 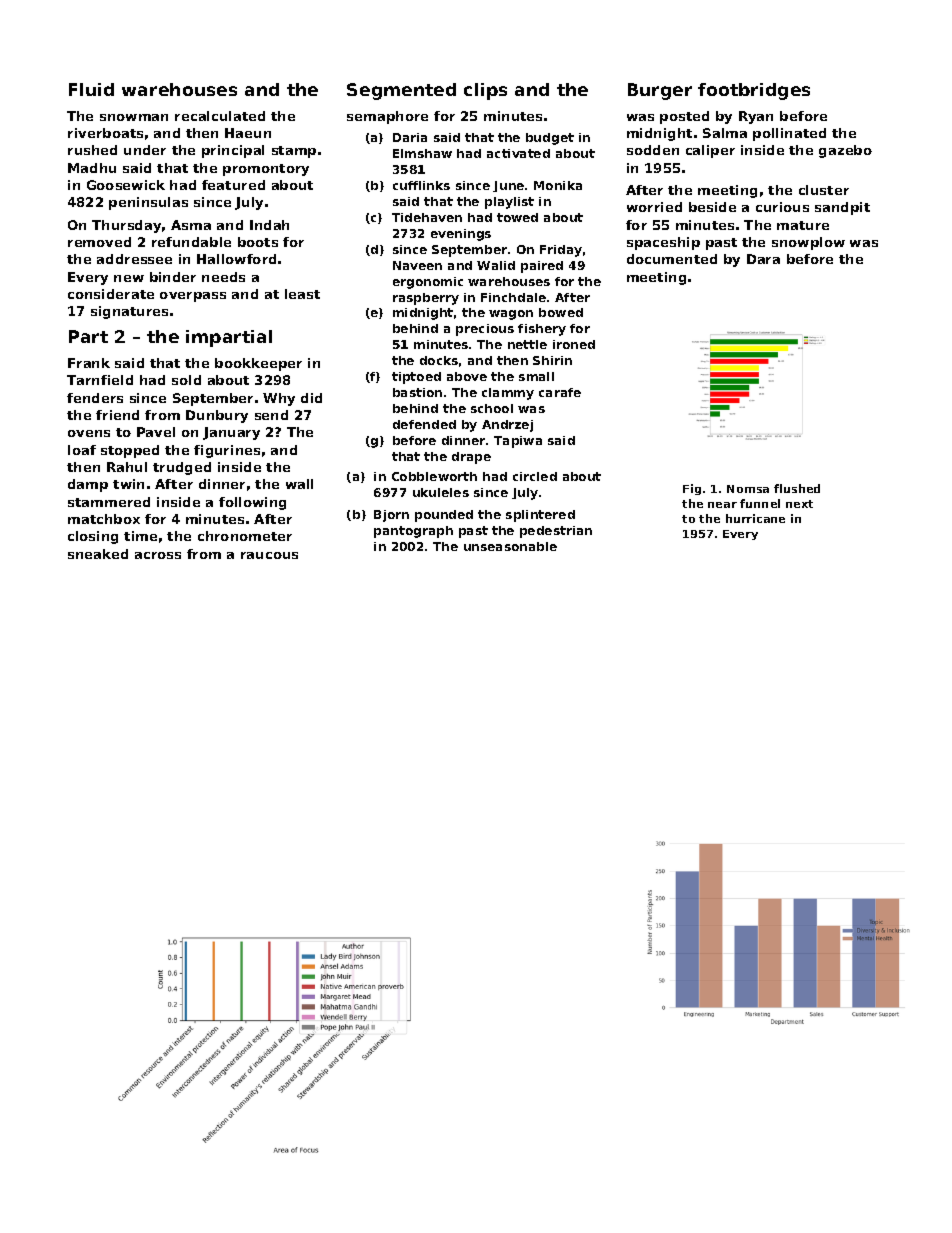 What do you see at coordinates (129, 278) in the page?
I see `new` at bounding box center [129, 278].
